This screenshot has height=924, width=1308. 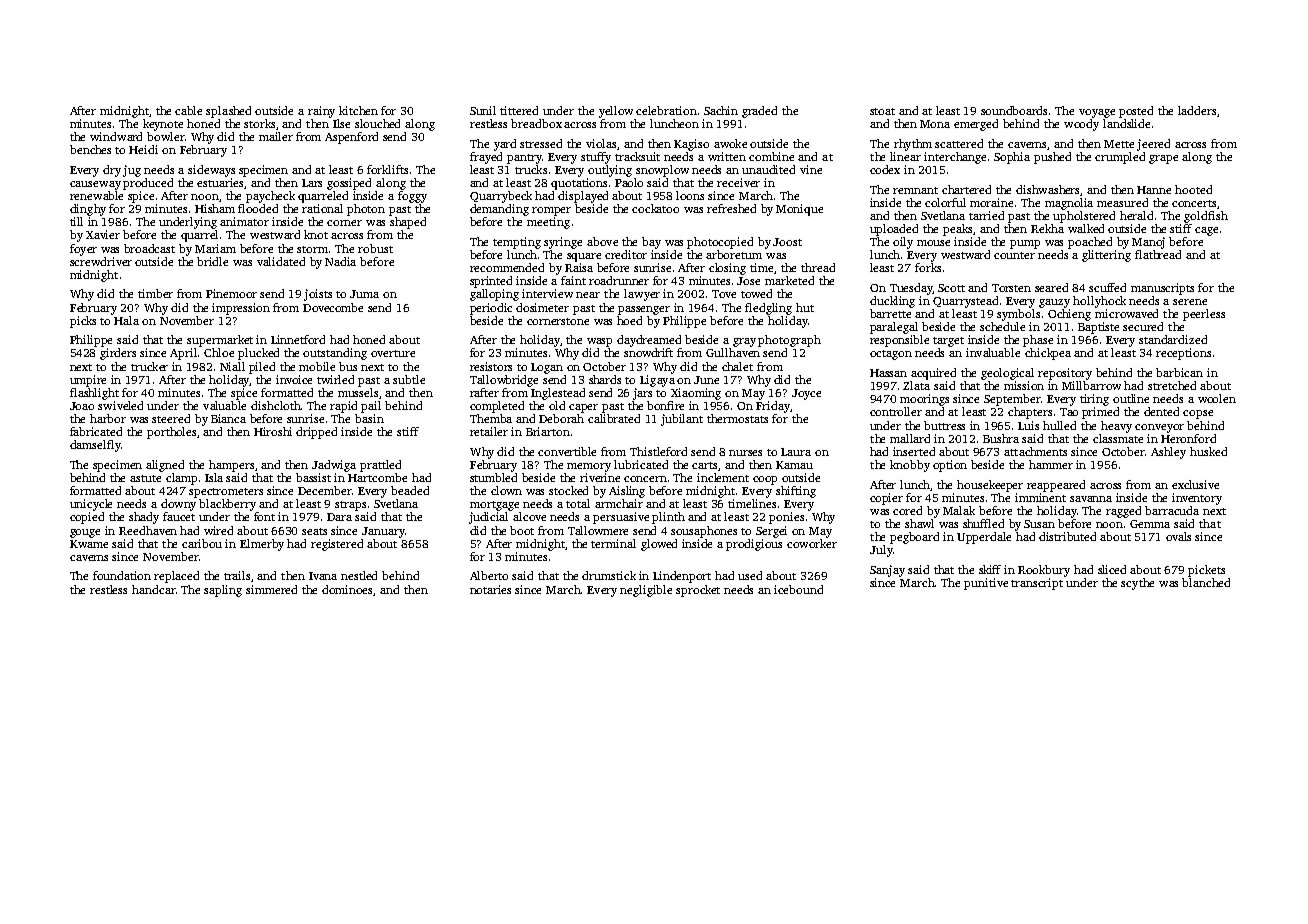 What do you see at coordinates (126, 320) in the screenshot?
I see `Hala` at bounding box center [126, 320].
